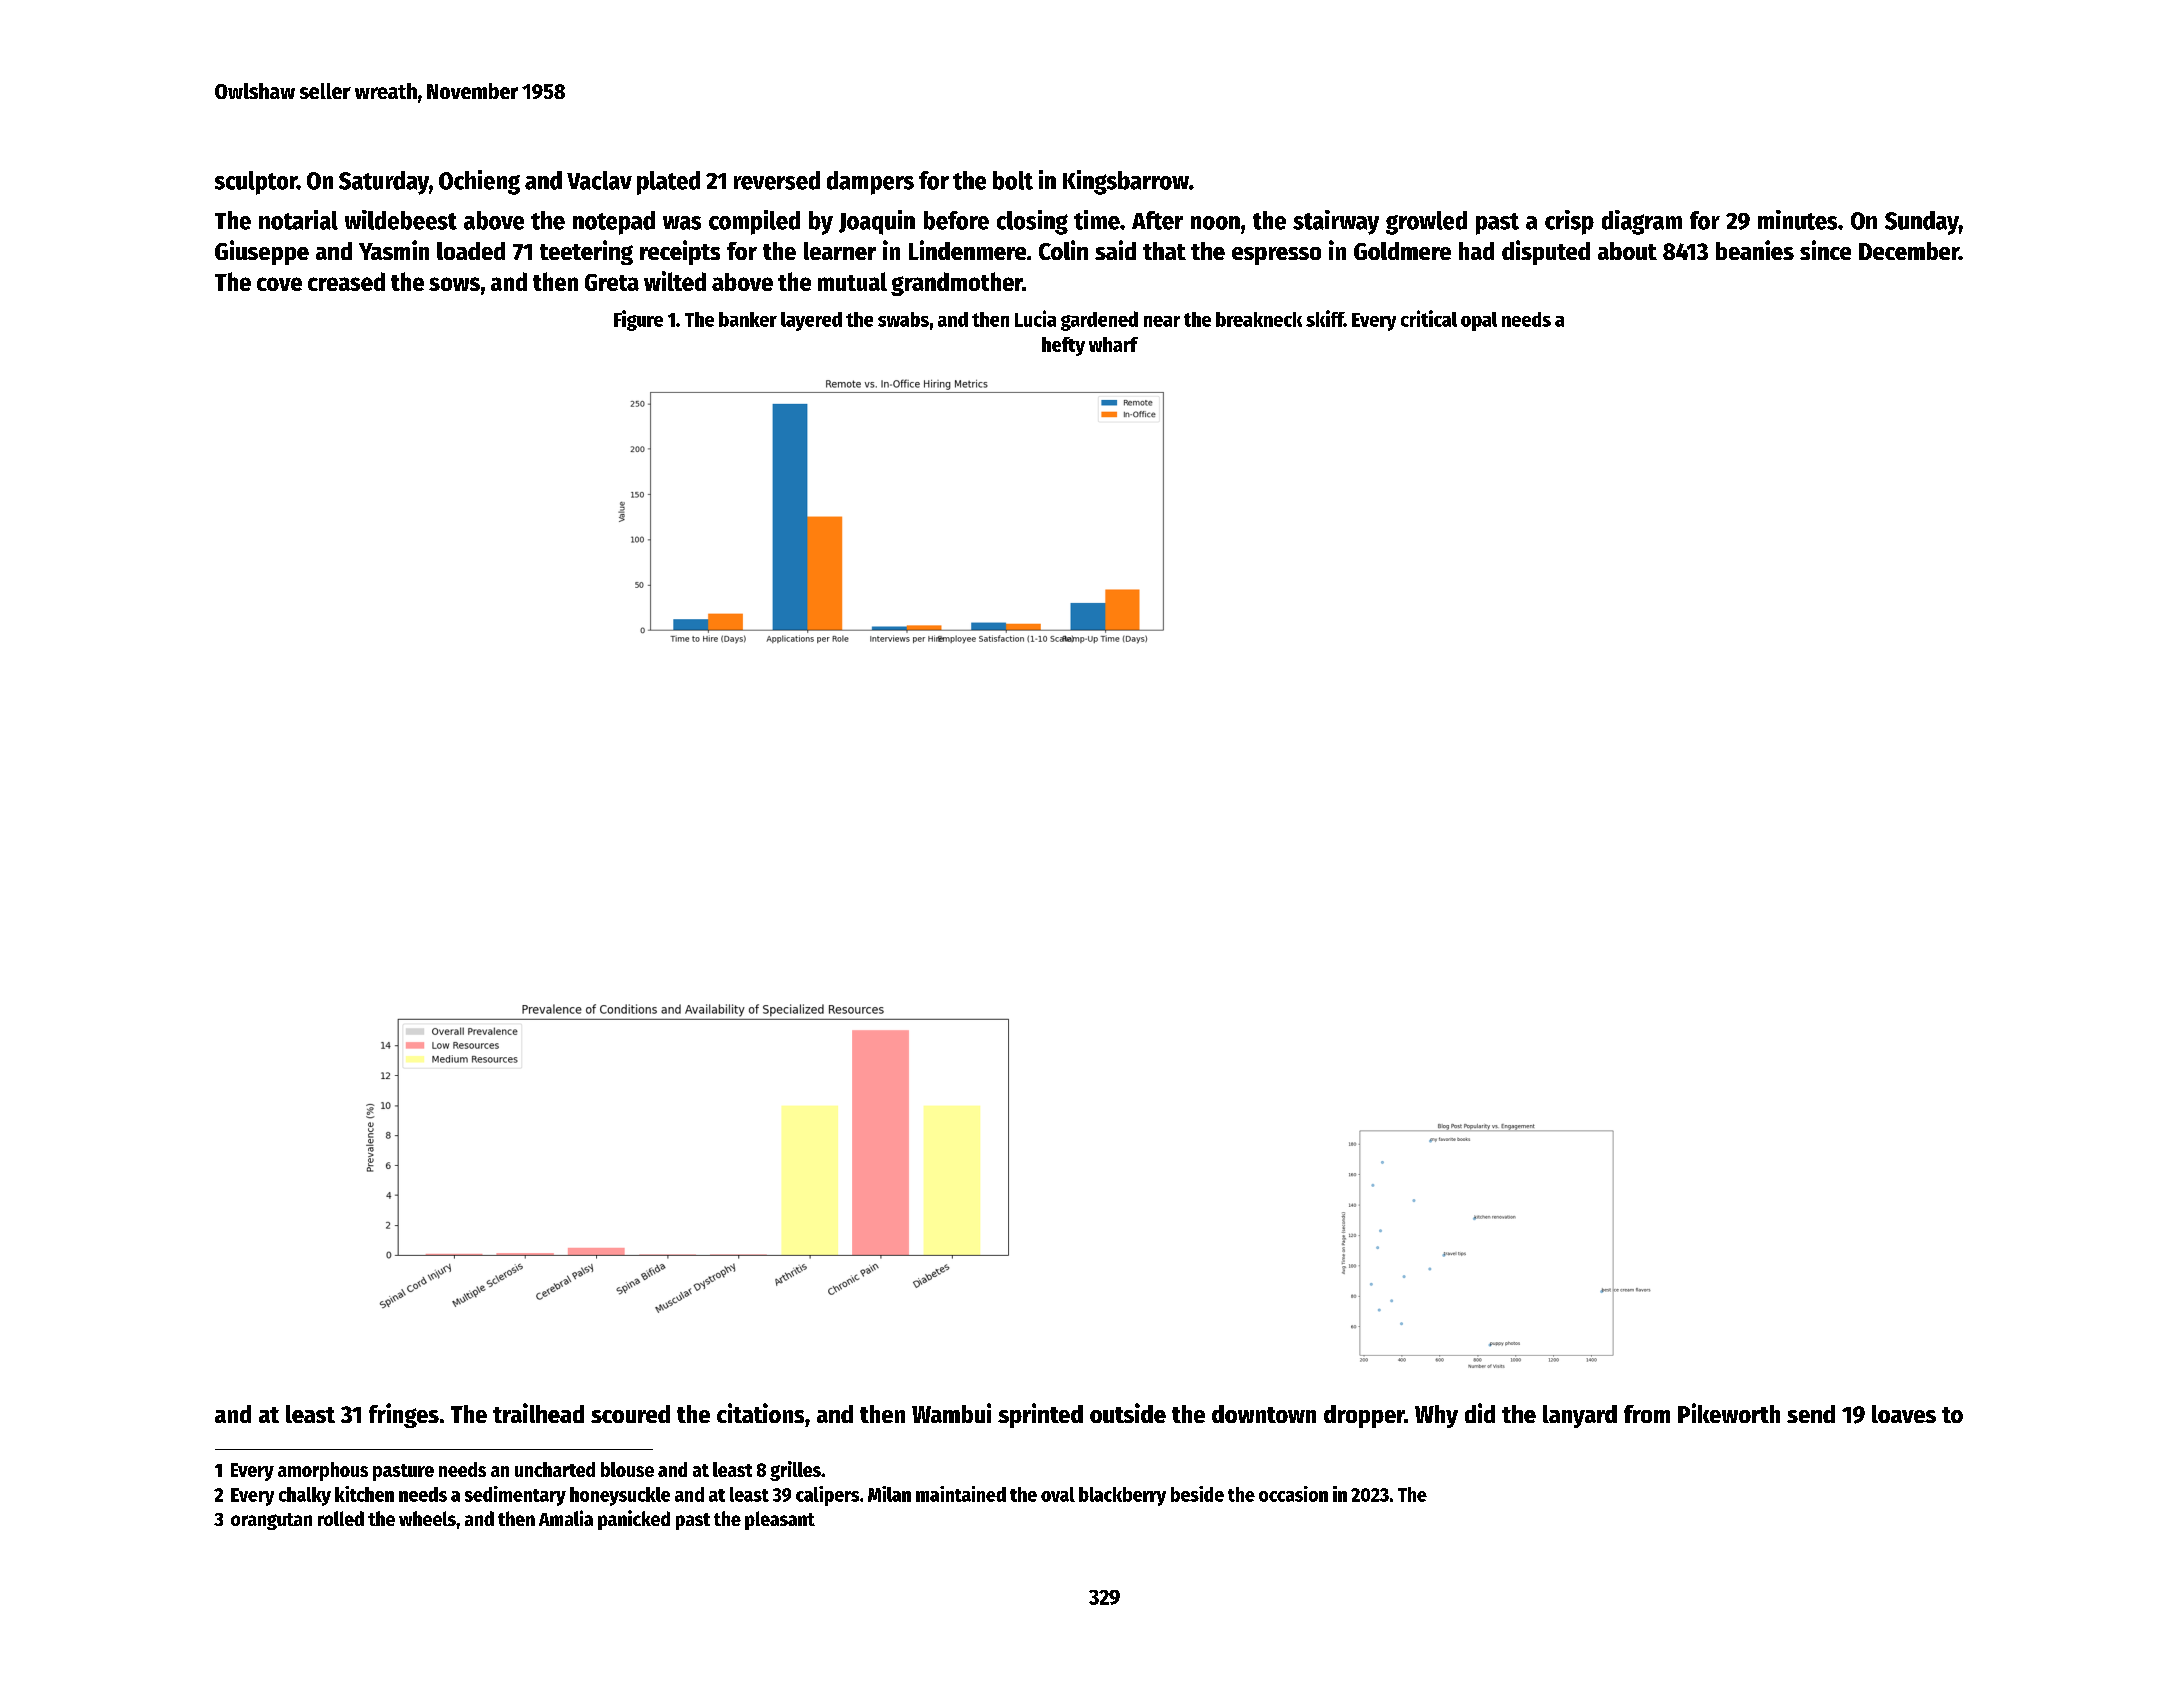 The image size is (2178, 1683). Describe the element at coordinates (961, 1494) in the image. I see `maintained` at that location.
